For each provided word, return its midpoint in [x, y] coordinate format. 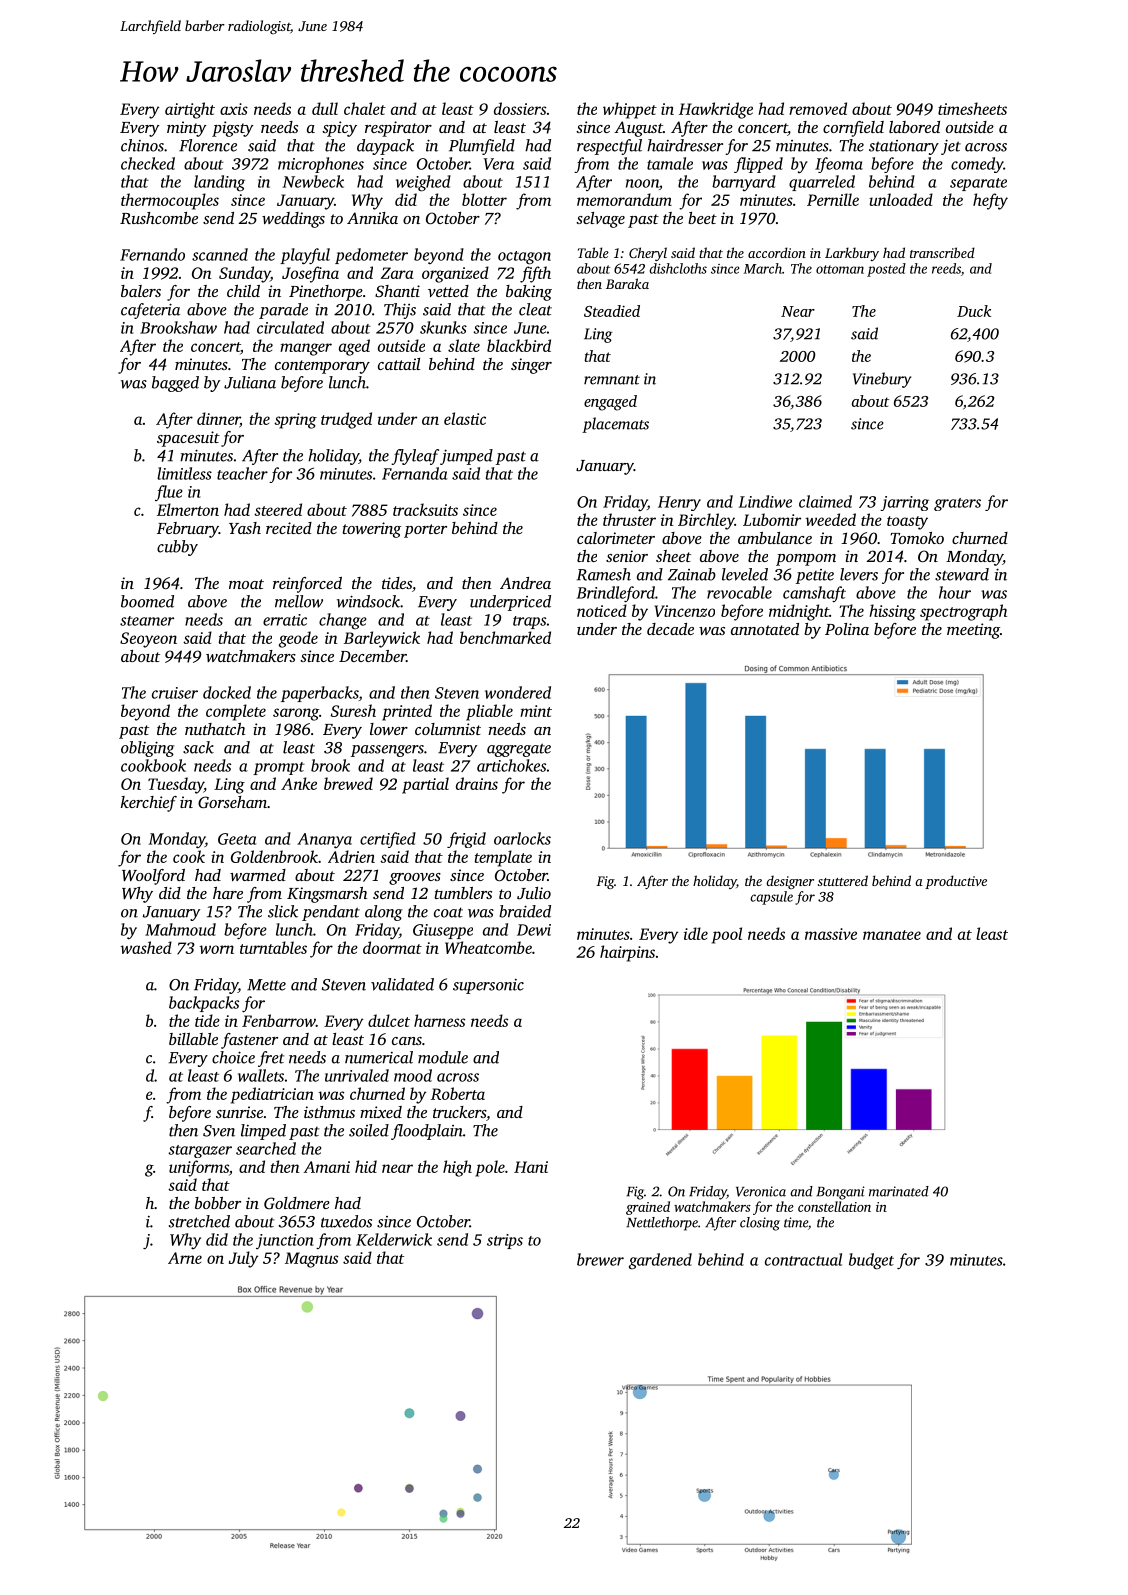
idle [696, 933]
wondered [518, 692]
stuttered [843, 880]
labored [914, 127]
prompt [279, 768]
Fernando [152, 254]
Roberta [458, 1093]
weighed [423, 183]
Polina [847, 629]
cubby [177, 548]
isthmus [329, 1112]
